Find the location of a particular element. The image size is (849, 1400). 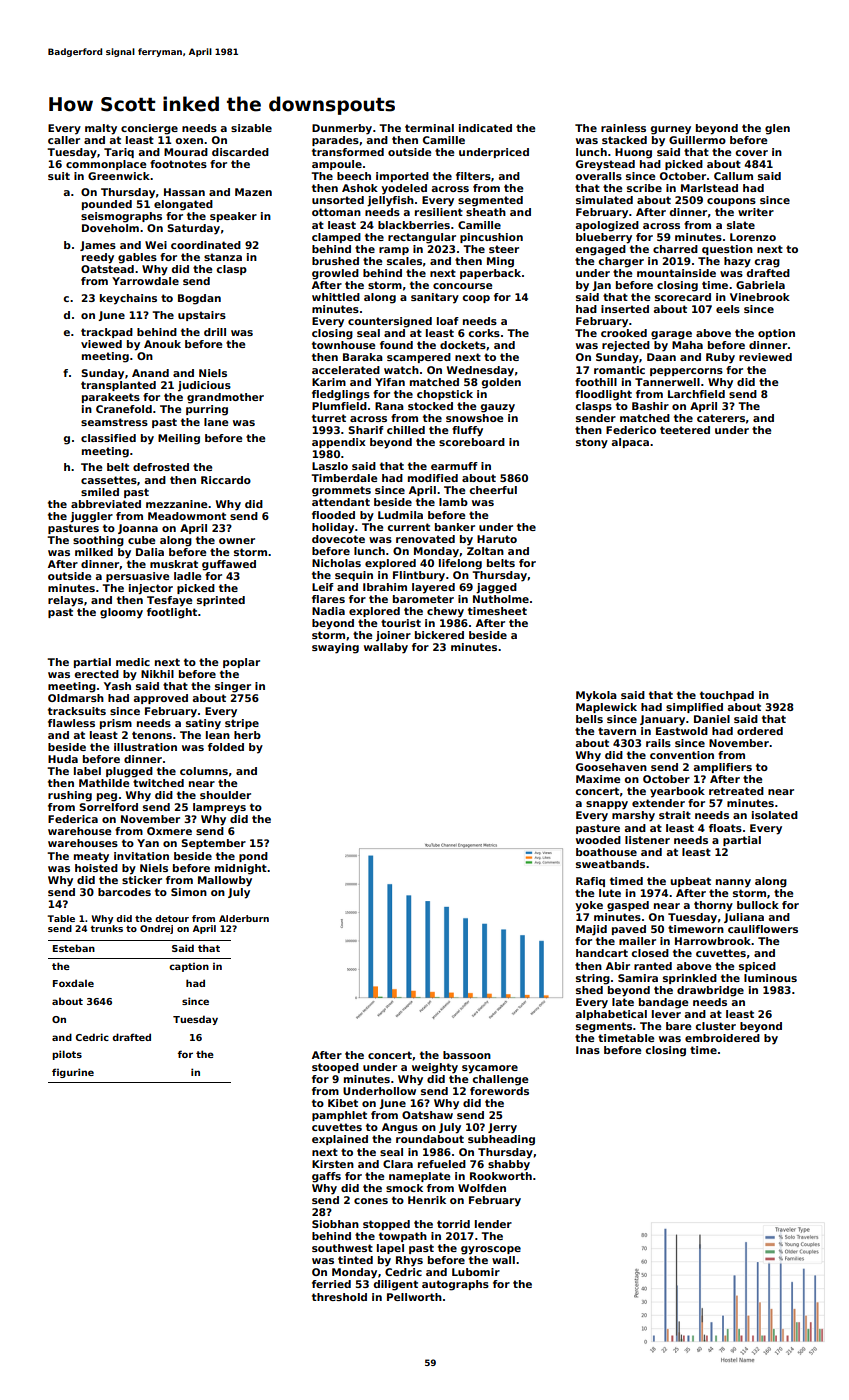

footlight is located at coordinates (172, 613).
